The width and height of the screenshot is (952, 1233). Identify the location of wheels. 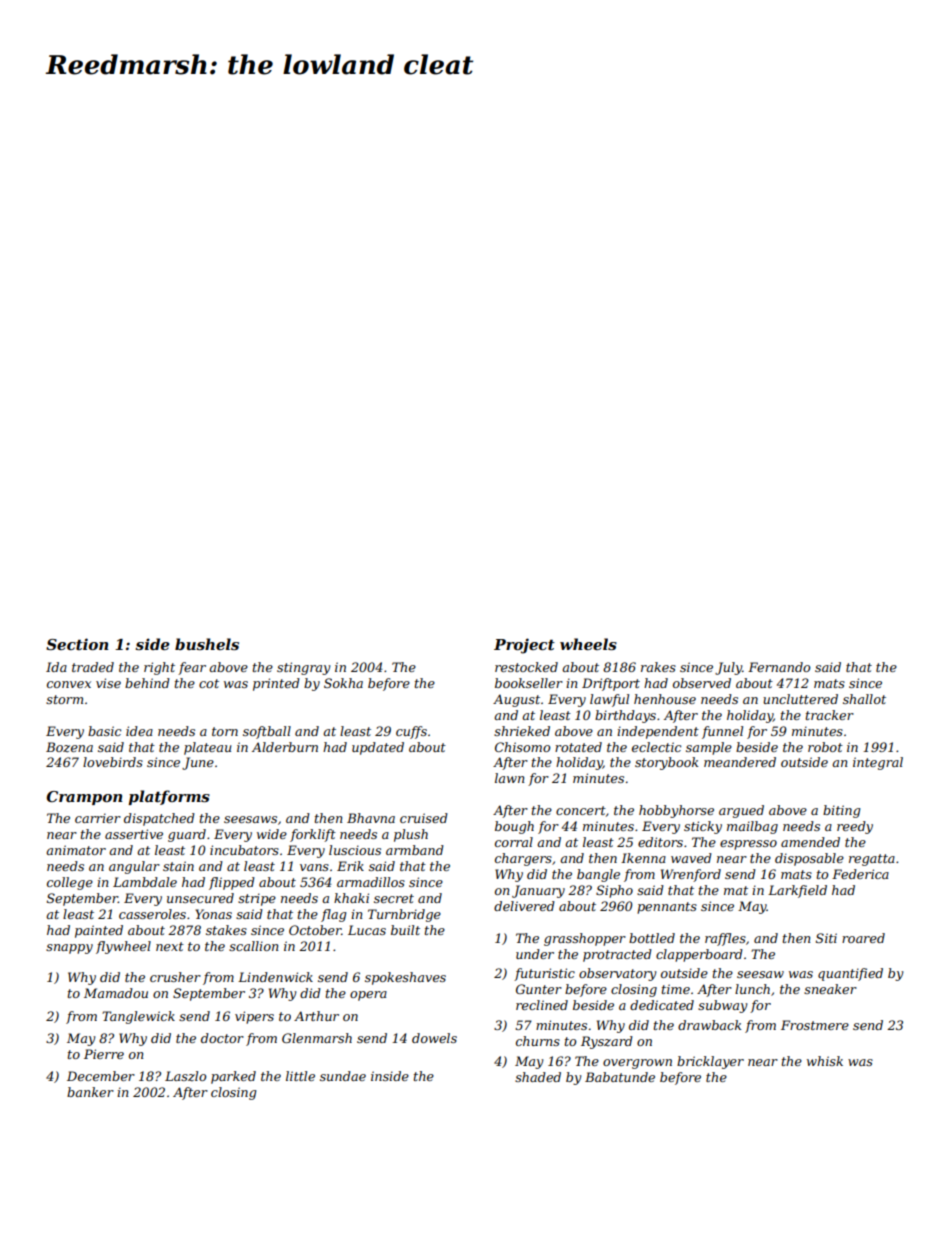
(588, 644).
